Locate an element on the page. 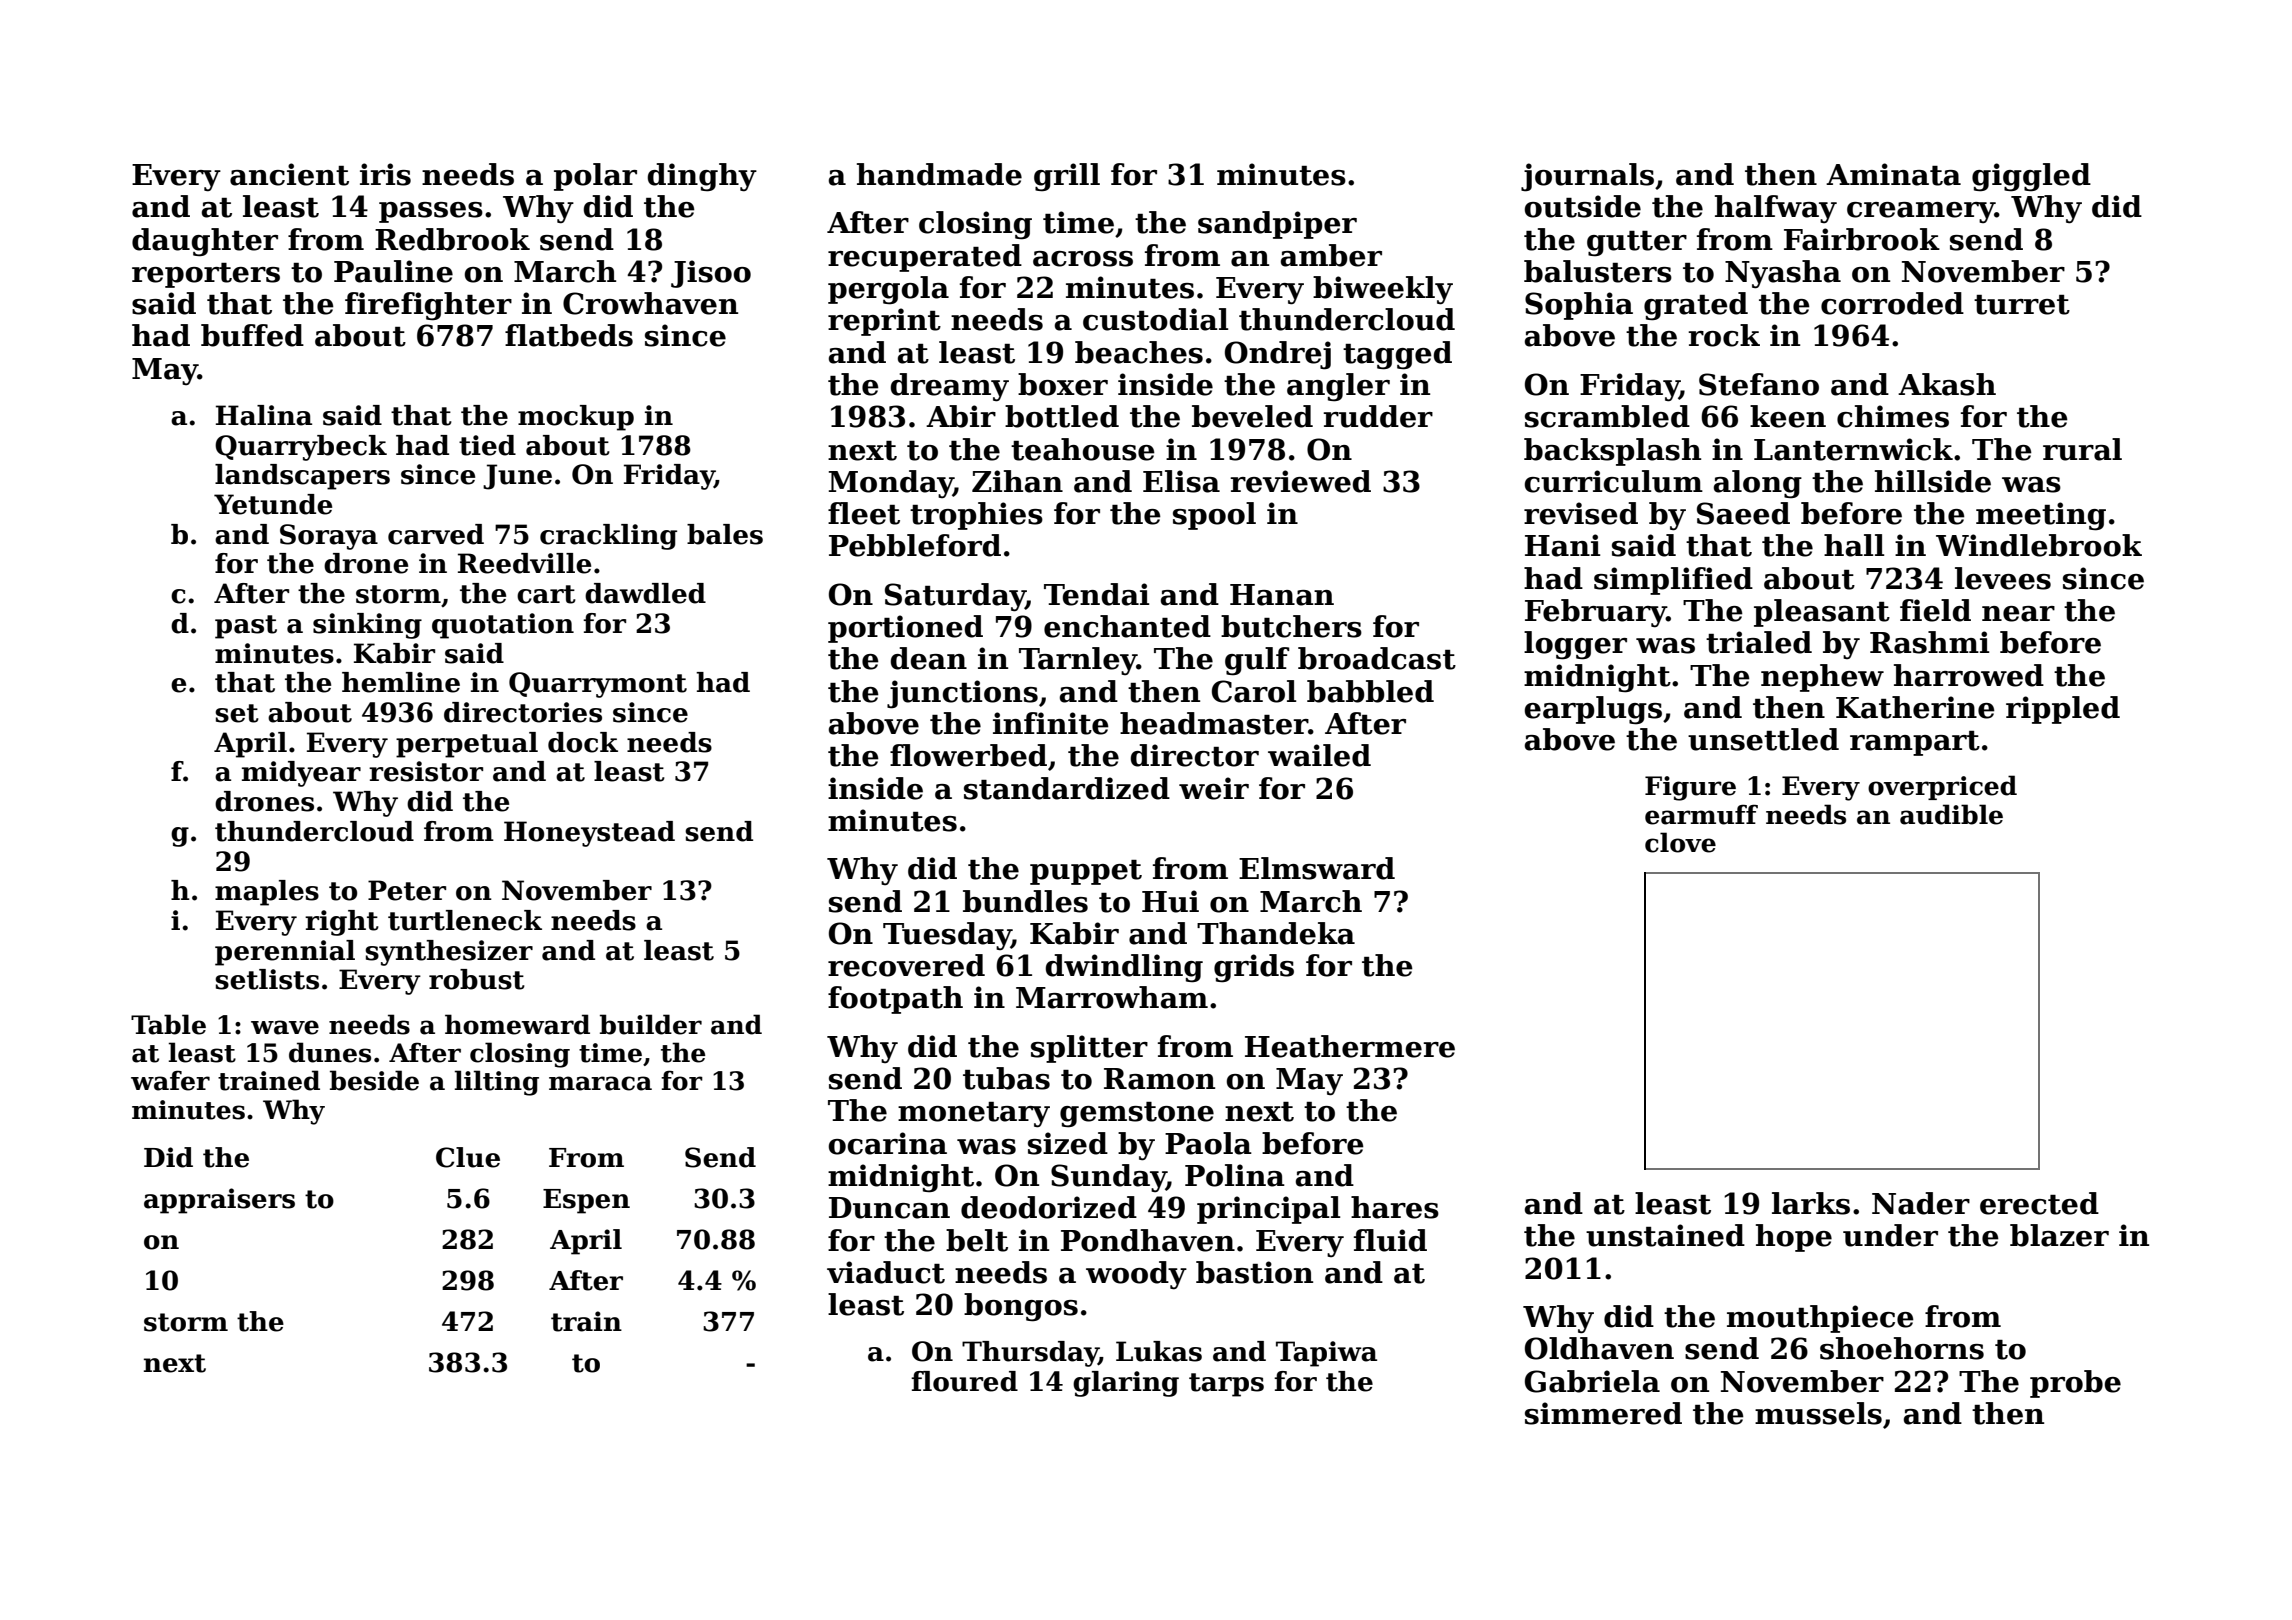 Image resolution: width=2292 pixels, height=1620 pixels. bastion is located at coordinates (1254, 1272).
